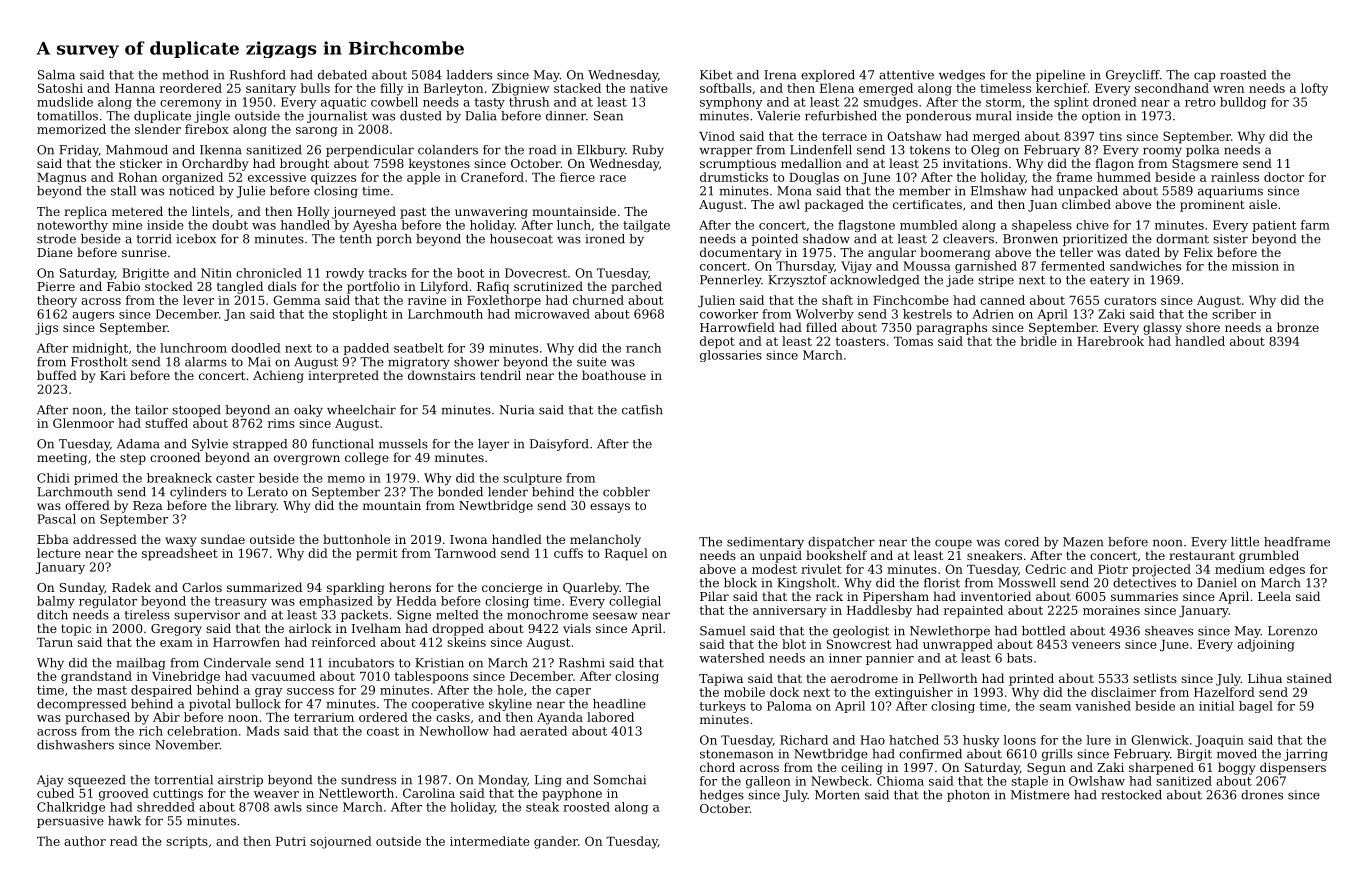 This image has width=1372, height=887. Describe the element at coordinates (441, 375) in the image. I see `downstairs` at that location.
